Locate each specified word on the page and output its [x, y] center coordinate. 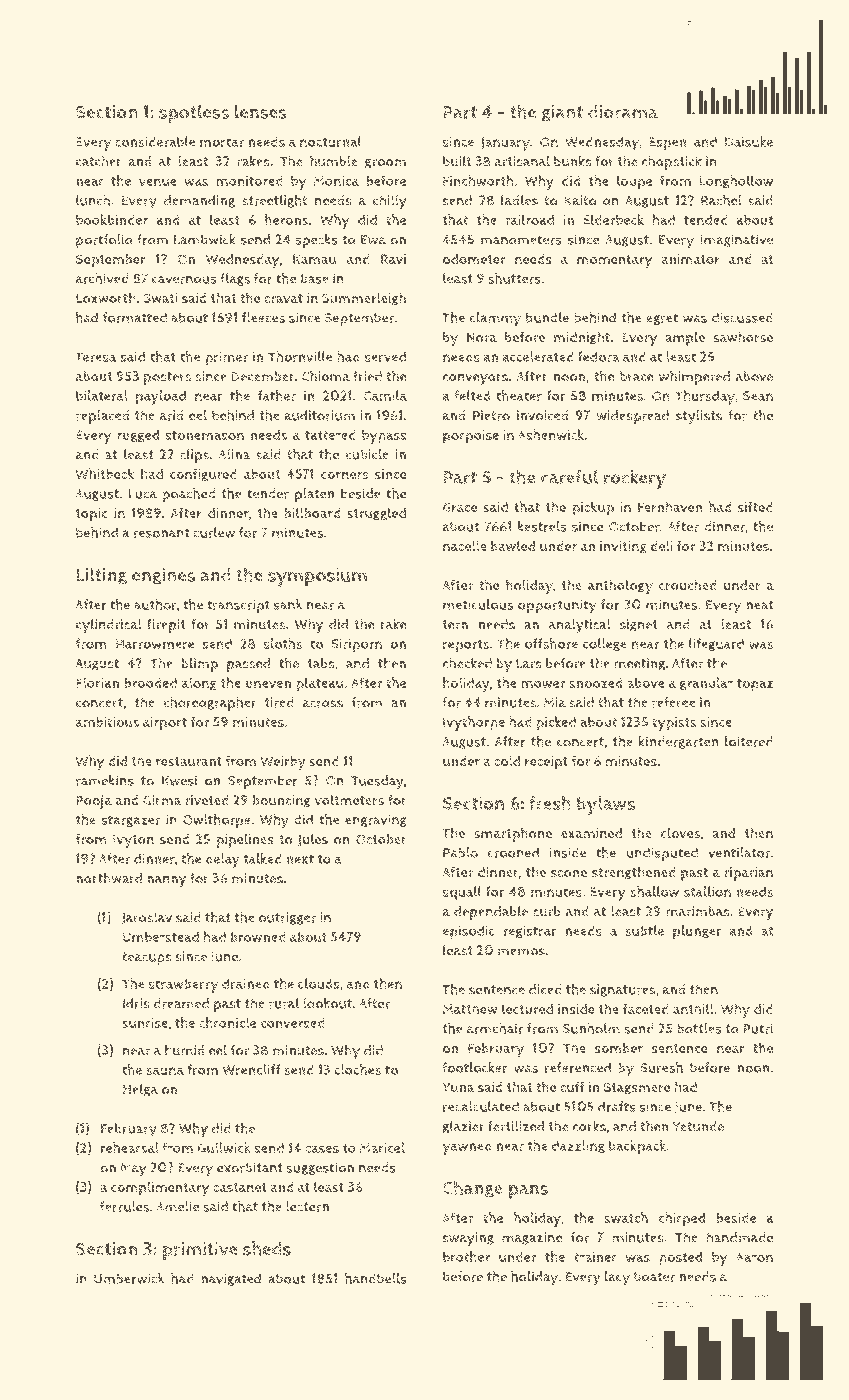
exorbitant [250, 1167]
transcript [238, 606]
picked [556, 723]
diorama [623, 112]
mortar [221, 142]
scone [569, 873]
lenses [261, 111]
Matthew [470, 1009]
